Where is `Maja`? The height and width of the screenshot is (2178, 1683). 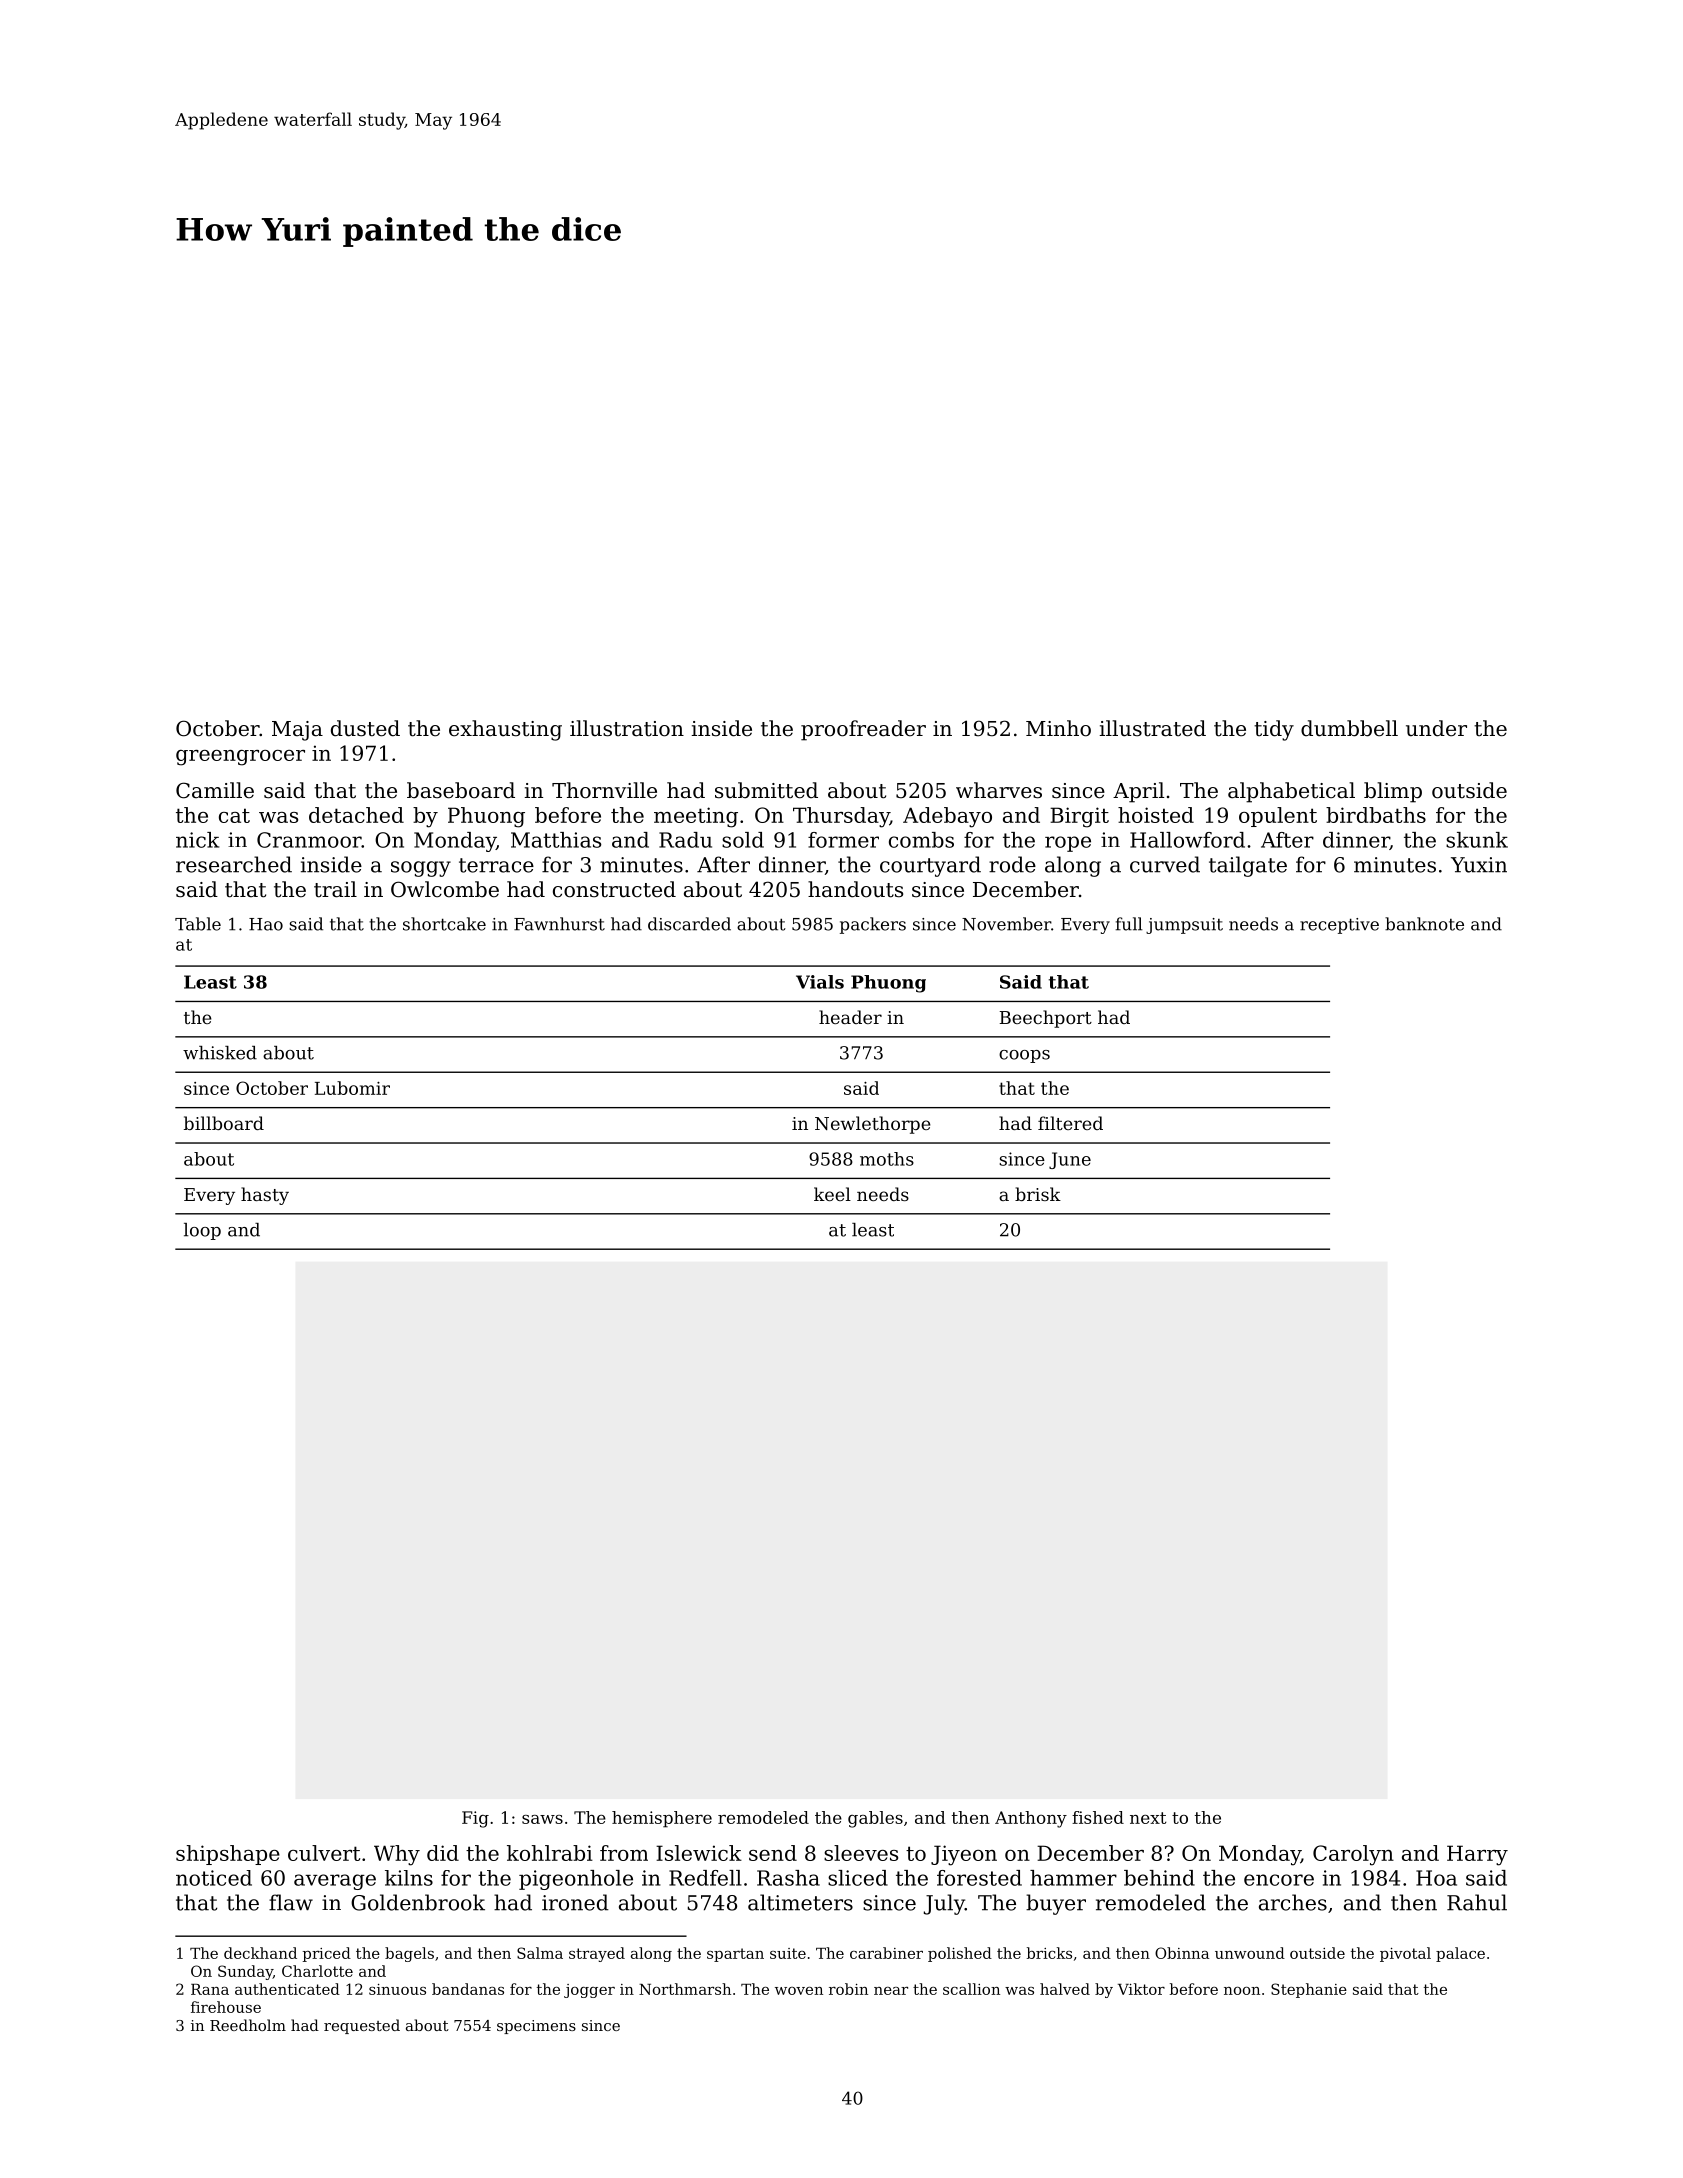 Maja is located at coordinates (297, 731).
